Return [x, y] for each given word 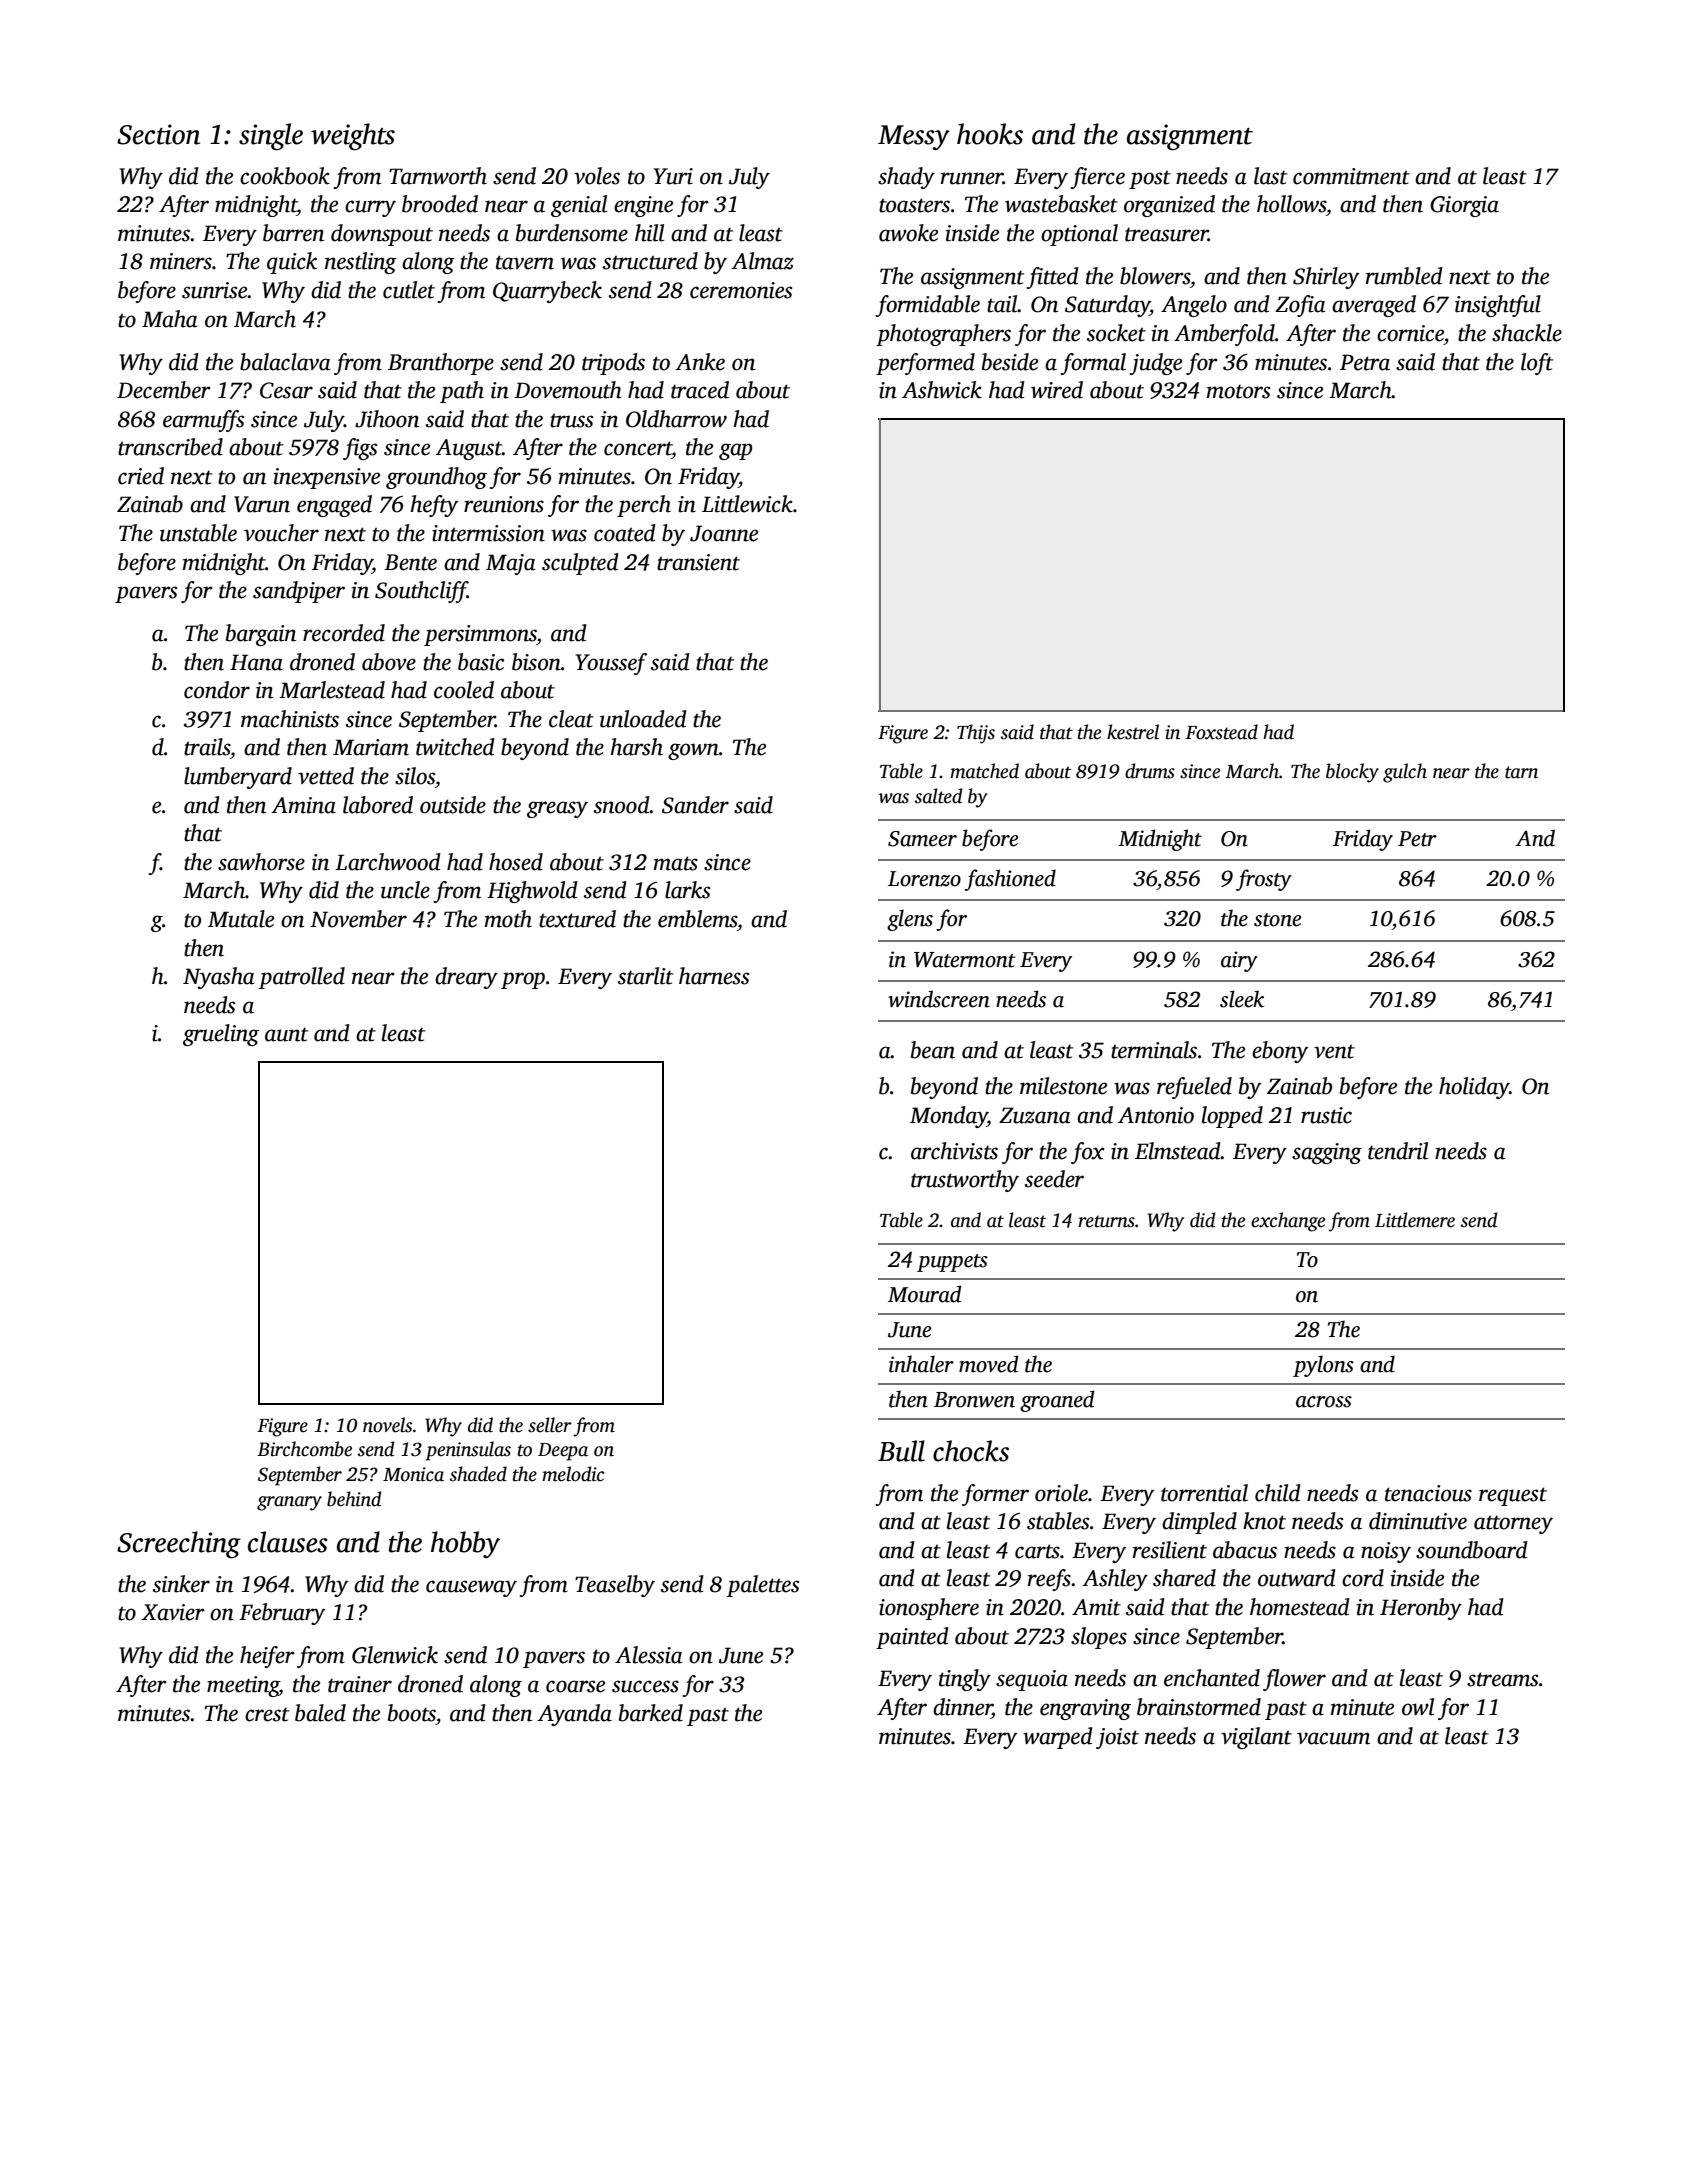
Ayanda [574, 1715]
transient [698, 562]
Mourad [925, 1294]
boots [412, 1713]
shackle [1527, 333]
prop [523, 980]
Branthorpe [441, 364]
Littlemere [1415, 1220]
